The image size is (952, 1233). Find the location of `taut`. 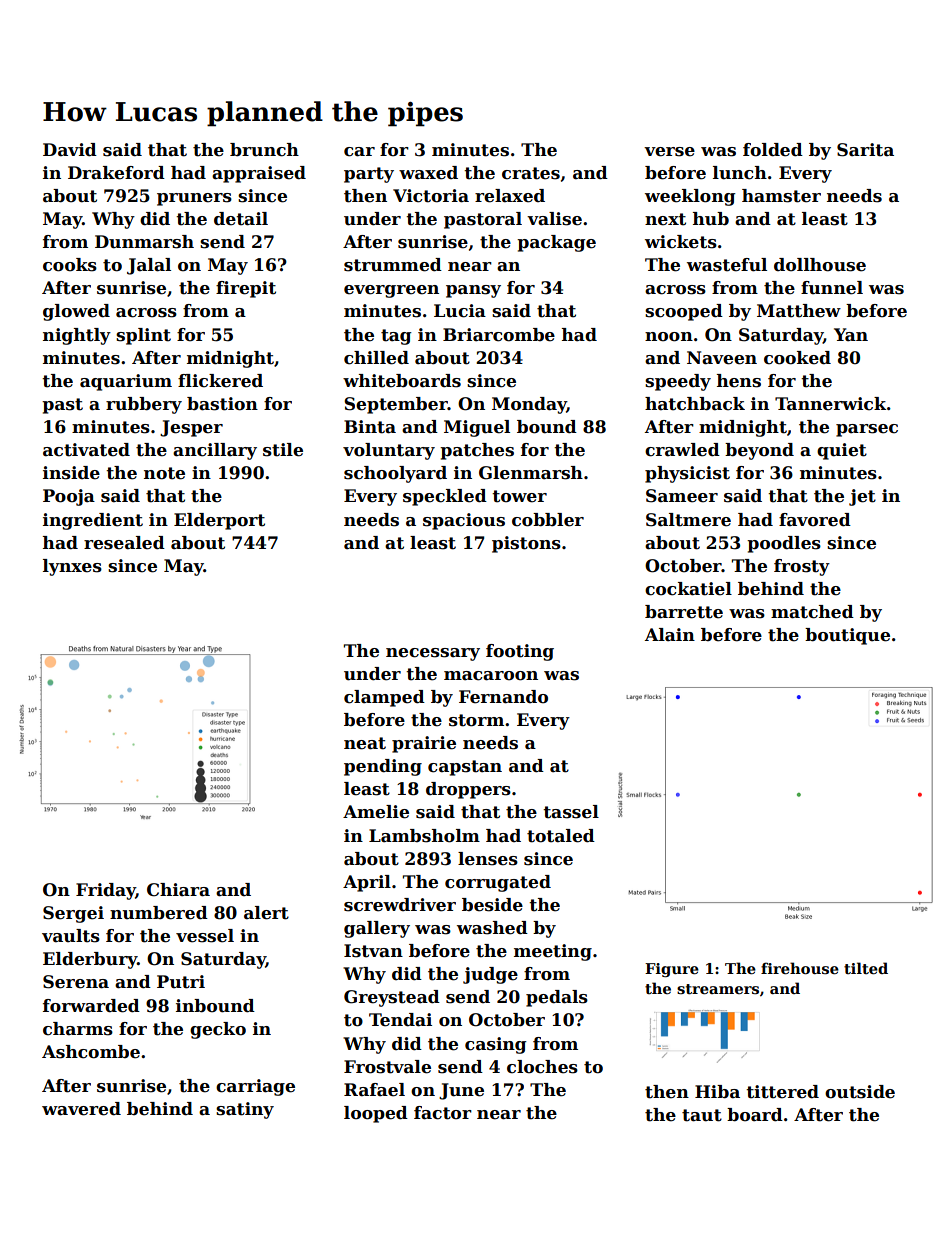

taut is located at coordinates (702, 1115).
